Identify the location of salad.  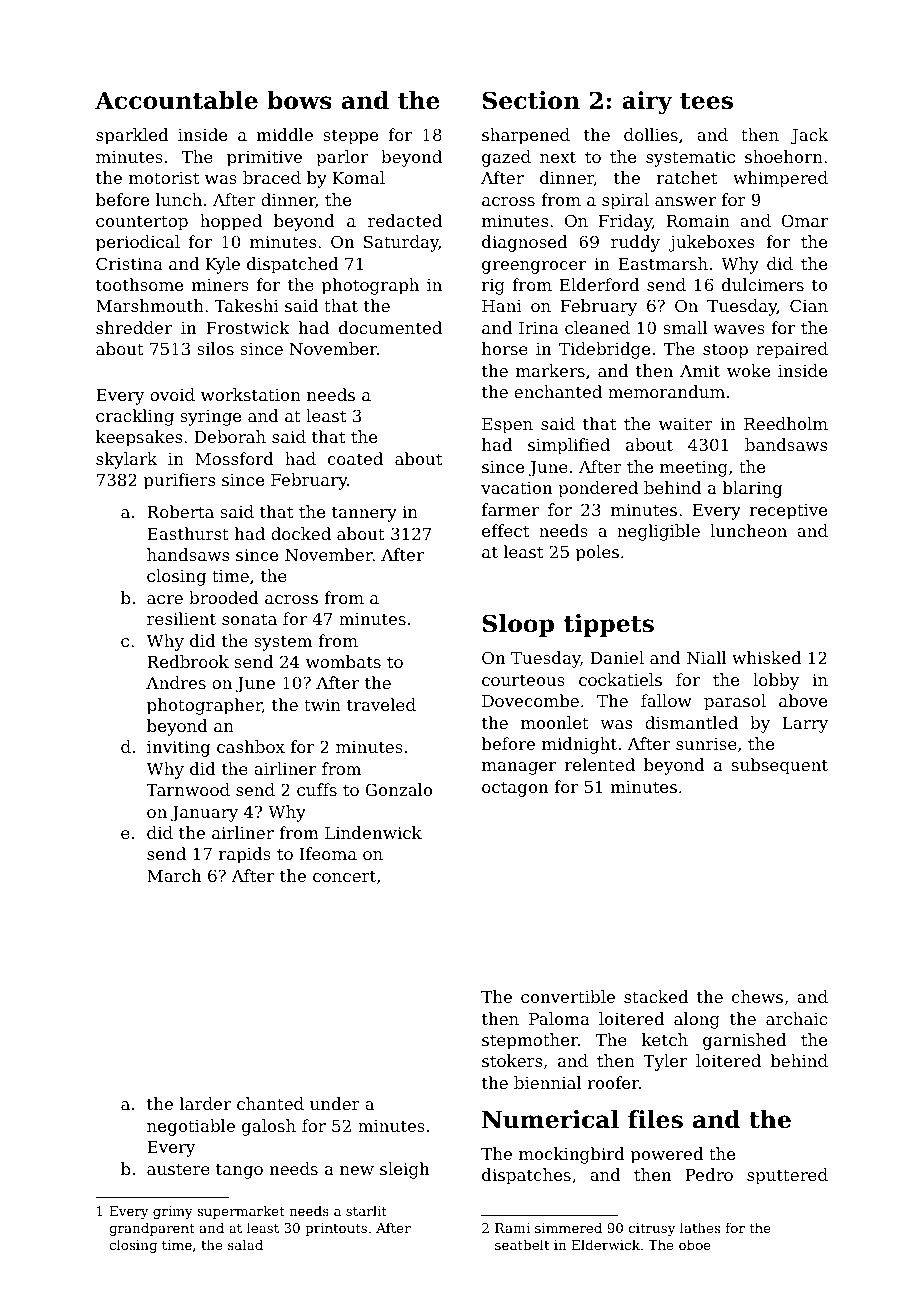
(245, 1244).
